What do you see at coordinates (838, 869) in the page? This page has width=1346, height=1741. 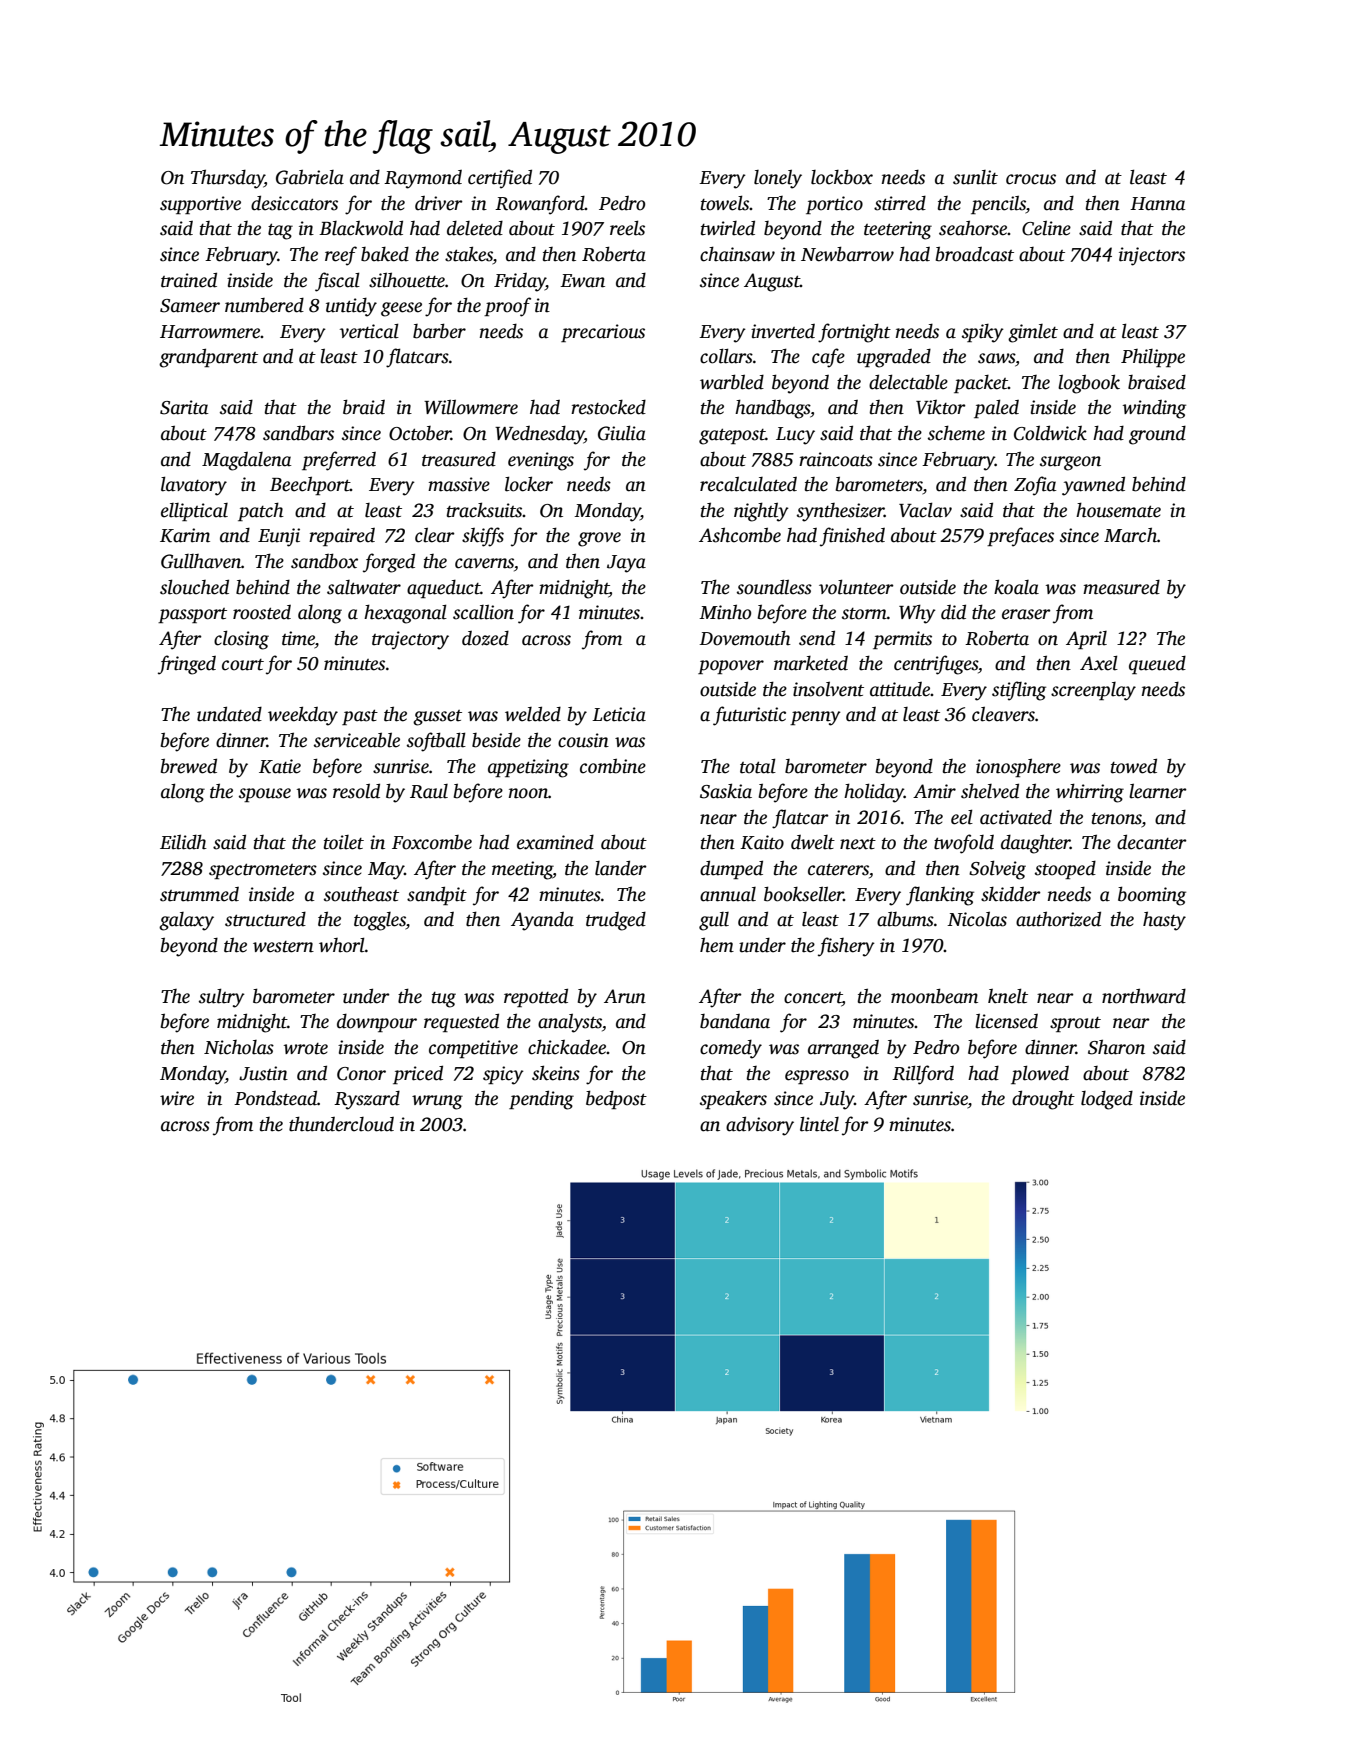 I see `caterers` at bounding box center [838, 869].
